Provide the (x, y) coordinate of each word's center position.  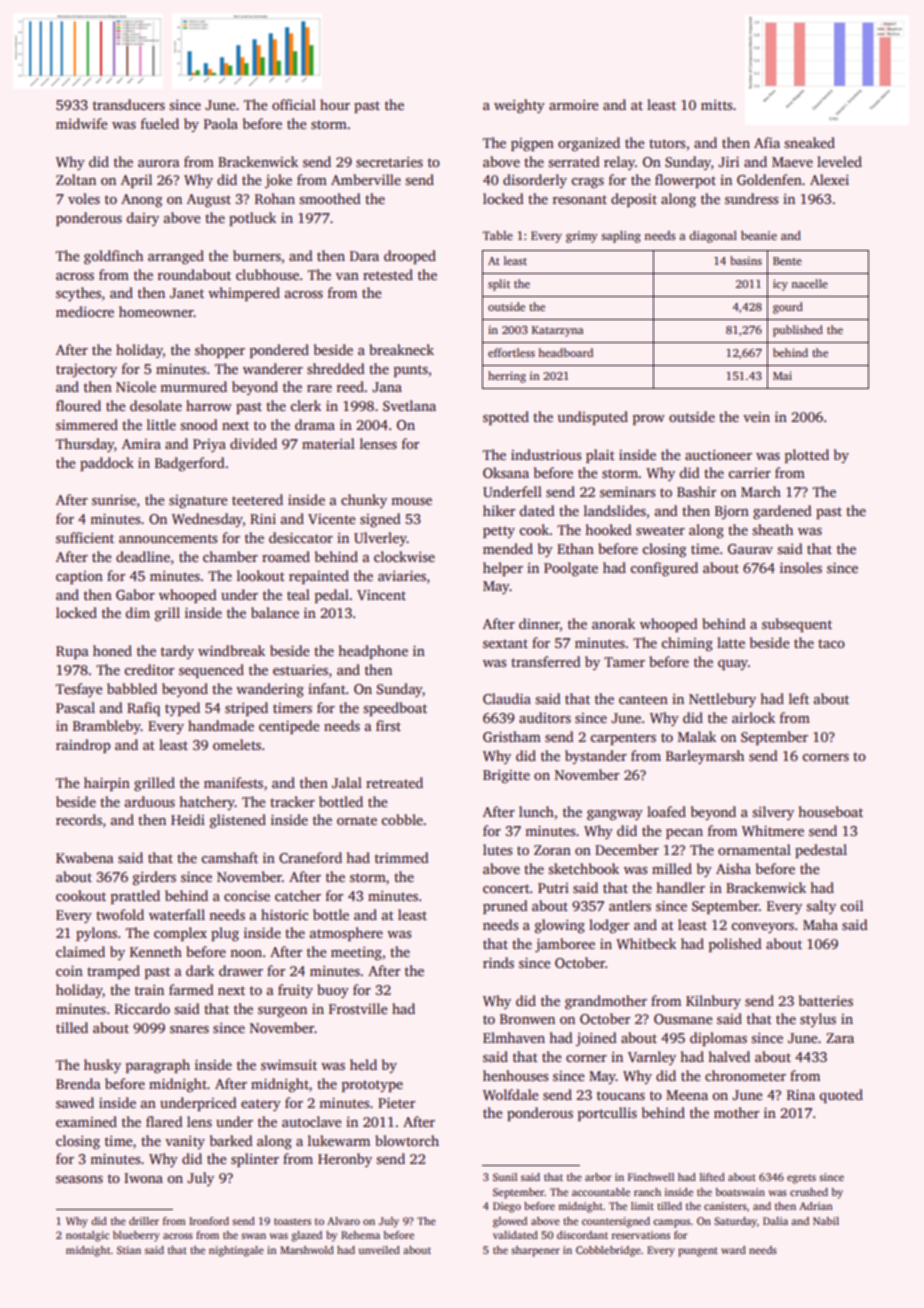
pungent (698, 1252)
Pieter (396, 1103)
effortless (511, 352)
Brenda (78, 1083)
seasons (79, 1179)
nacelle (809, 283)
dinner (539, 625)
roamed (286, 556)
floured (78, 405)
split (499, 285)
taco (831, 643)
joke (278, 181)
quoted (841, 1096)
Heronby (345, 1160)
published (798, 331)
